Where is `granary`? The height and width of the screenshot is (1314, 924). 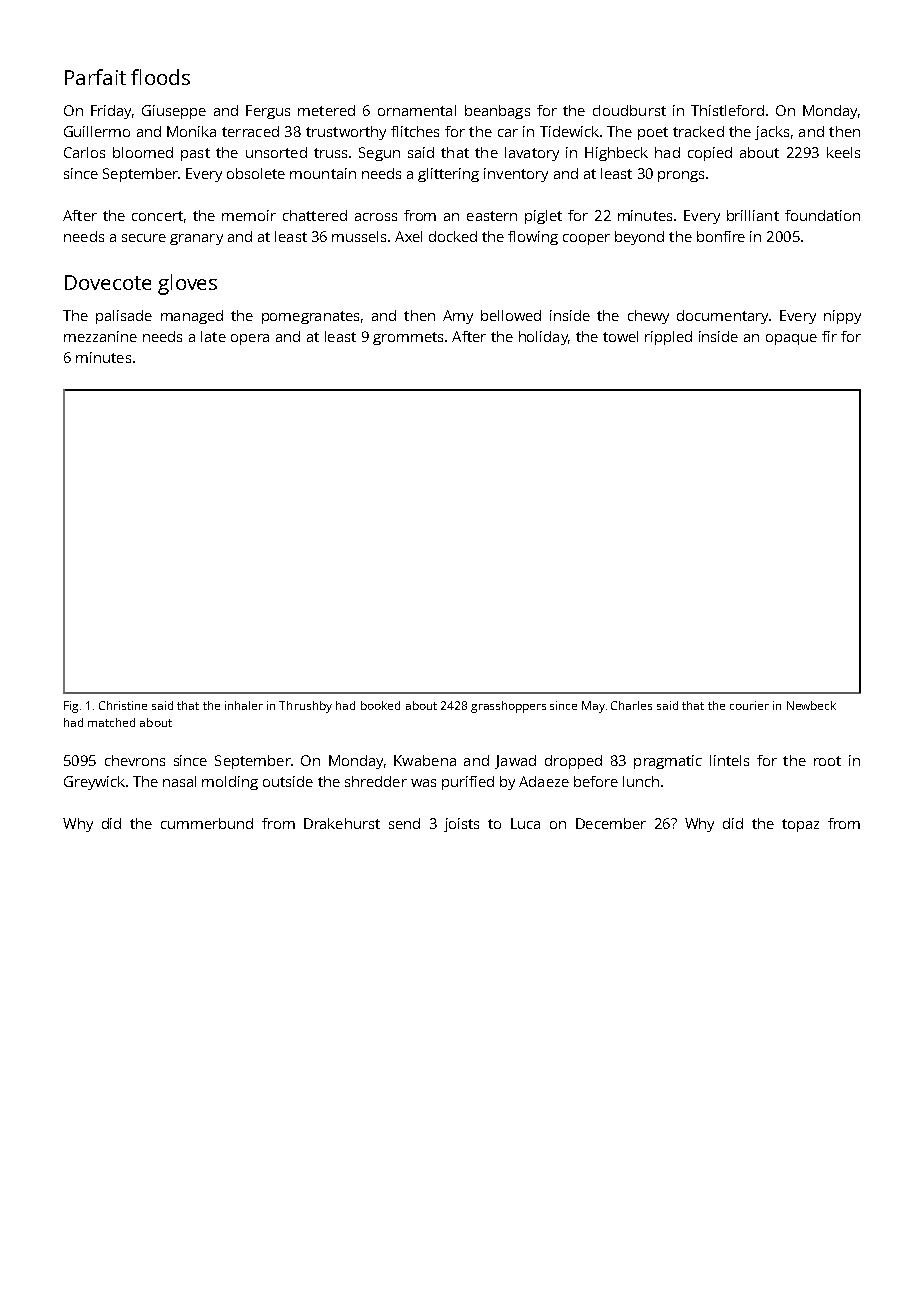
granary is located at coordinates (196, 239).
